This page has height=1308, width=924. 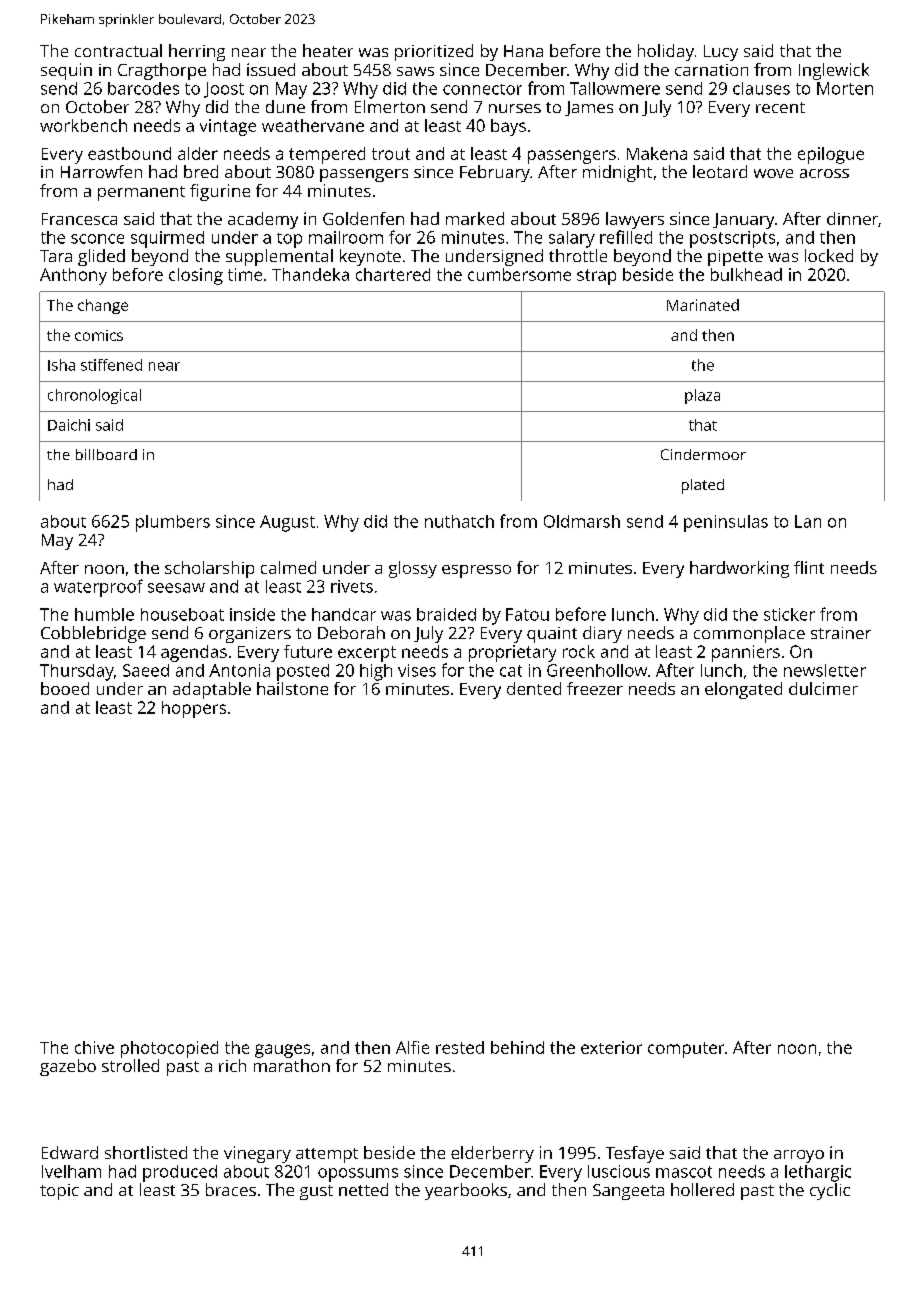 What do you see at coordinates (808, 521) in the page?
I see `Lan` at bounding box center [808, 521].
